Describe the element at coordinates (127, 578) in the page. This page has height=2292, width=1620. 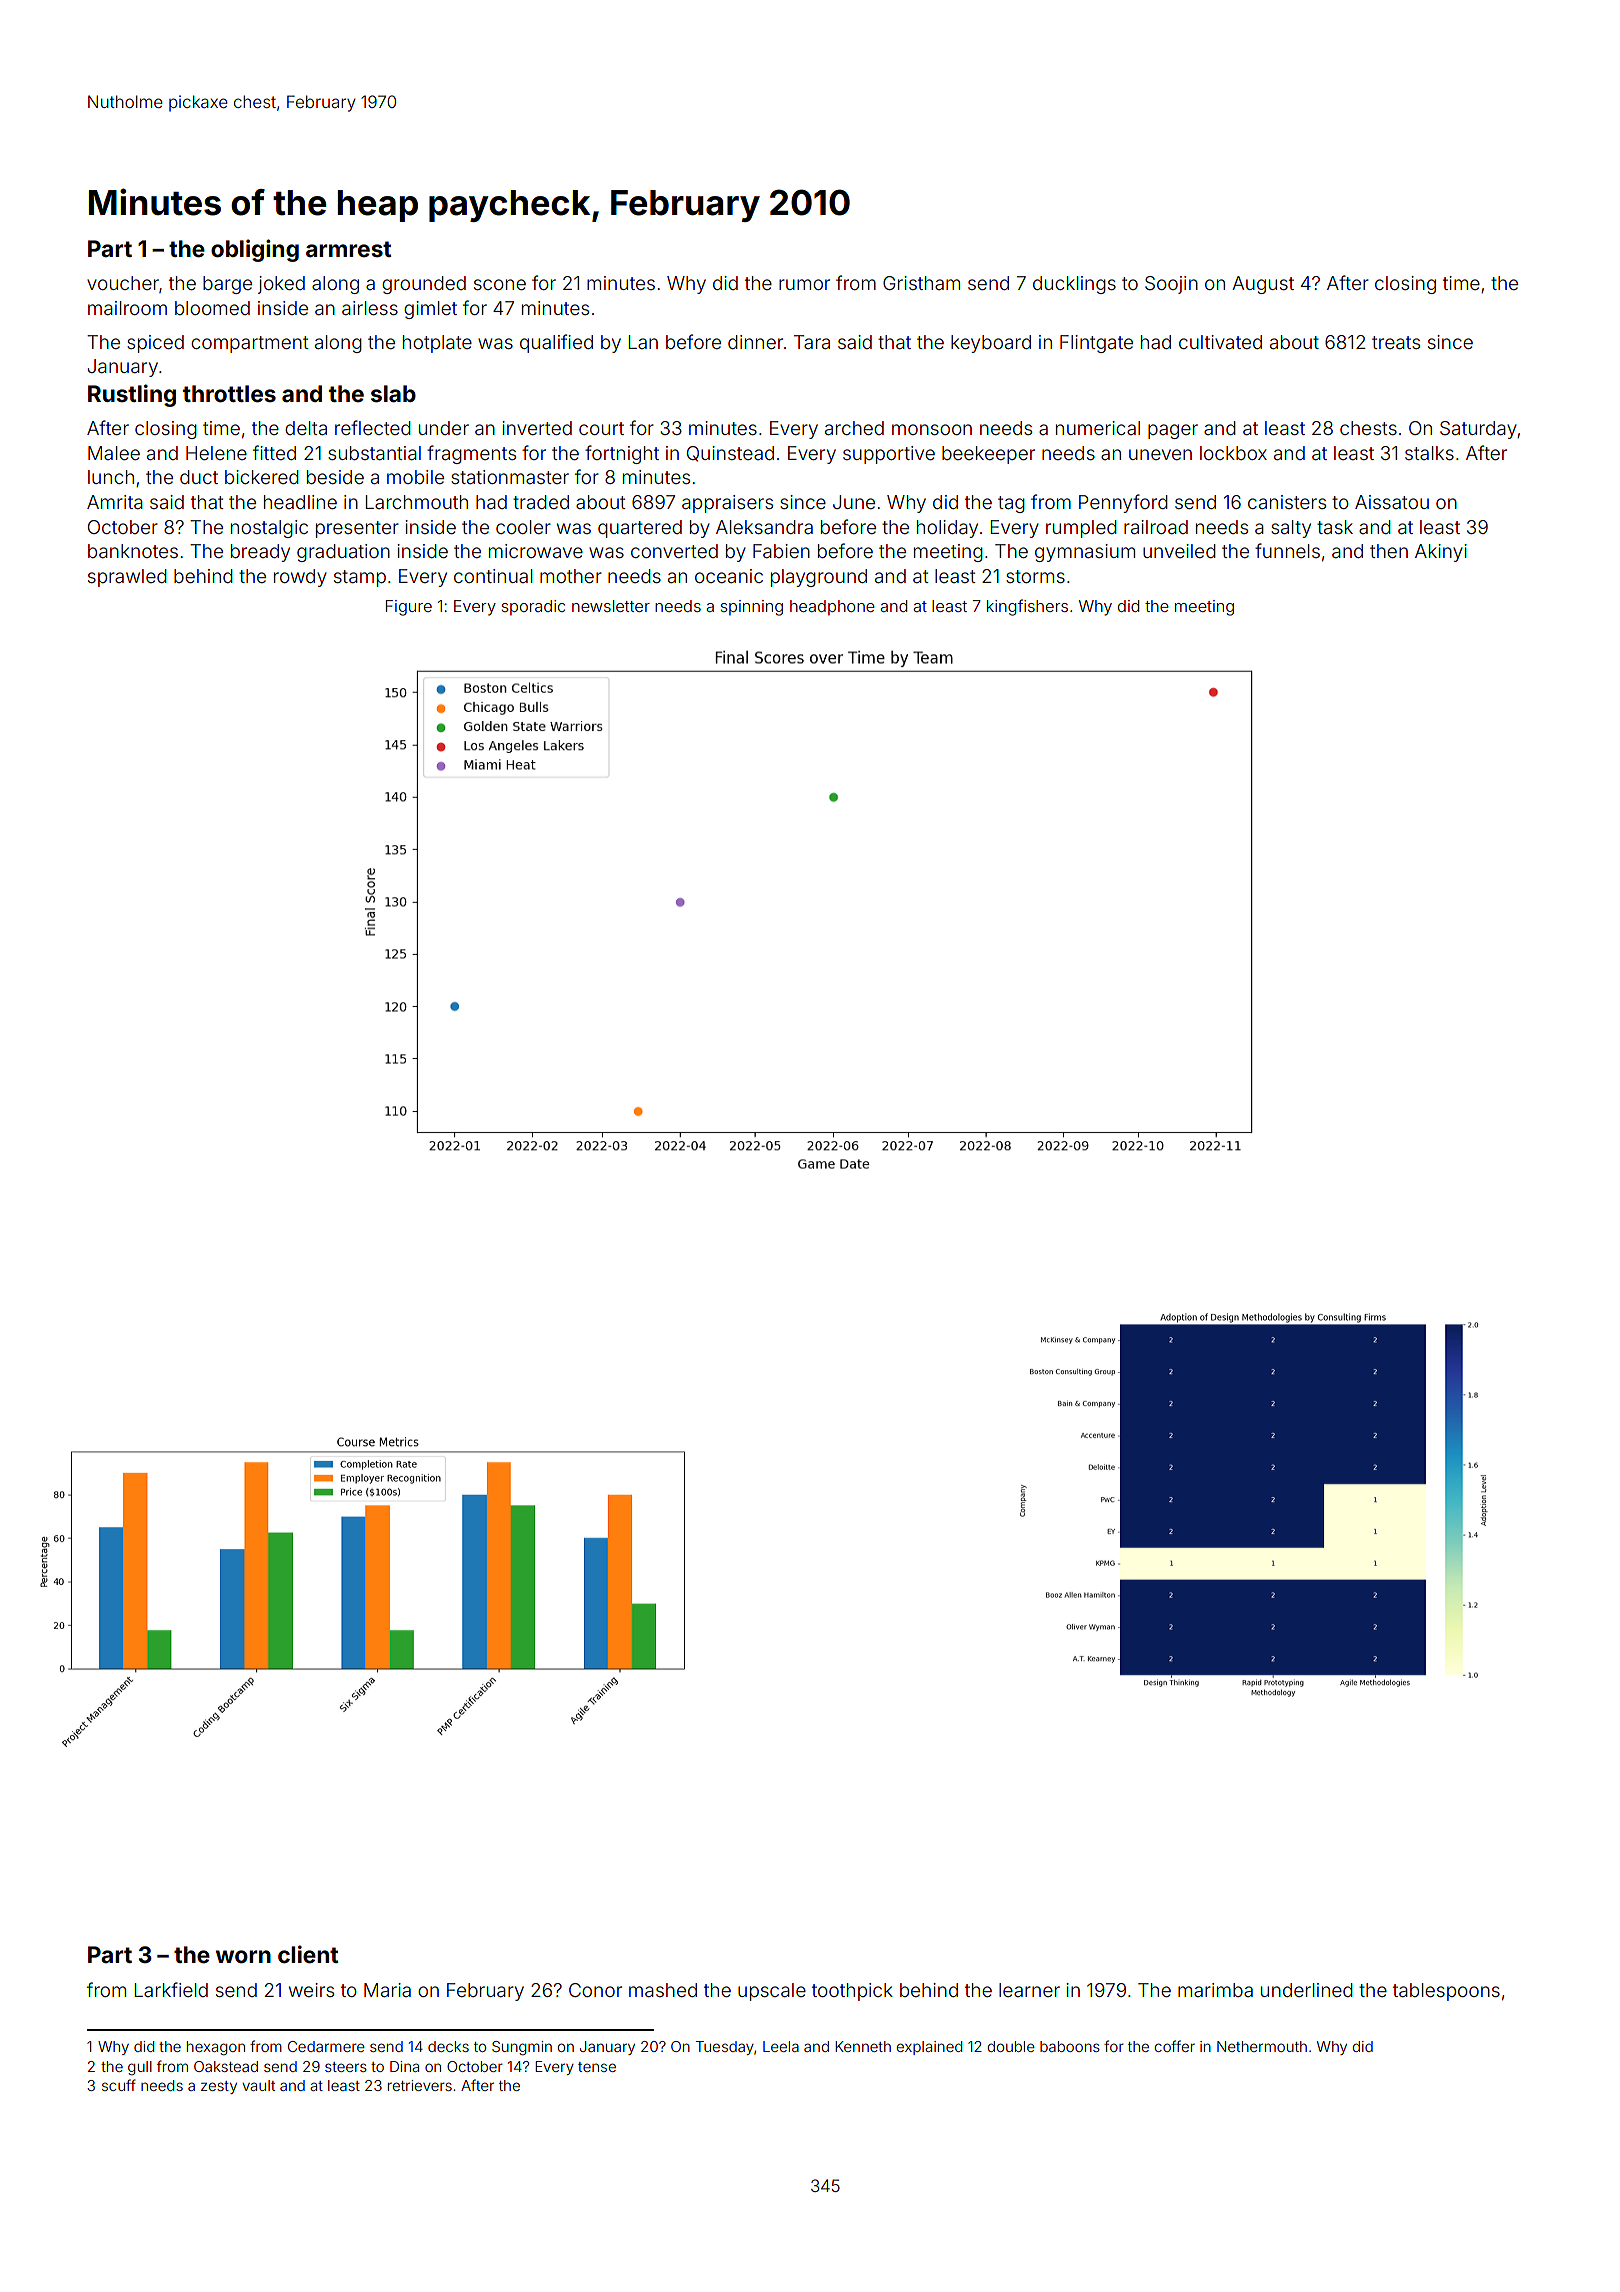
I see `sprawled` at that location.
